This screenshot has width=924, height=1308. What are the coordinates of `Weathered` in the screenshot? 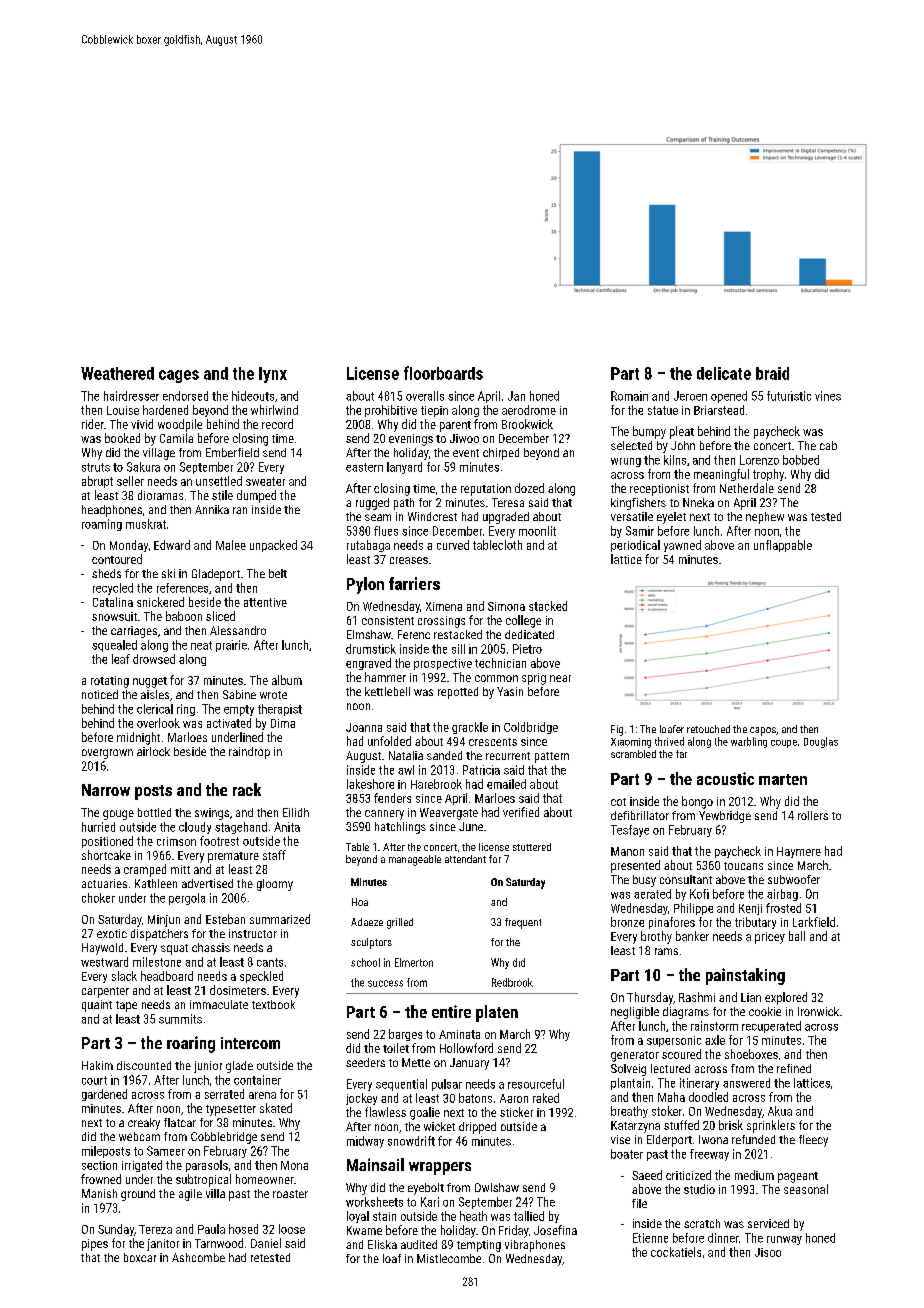 It's located at (117, 373).
